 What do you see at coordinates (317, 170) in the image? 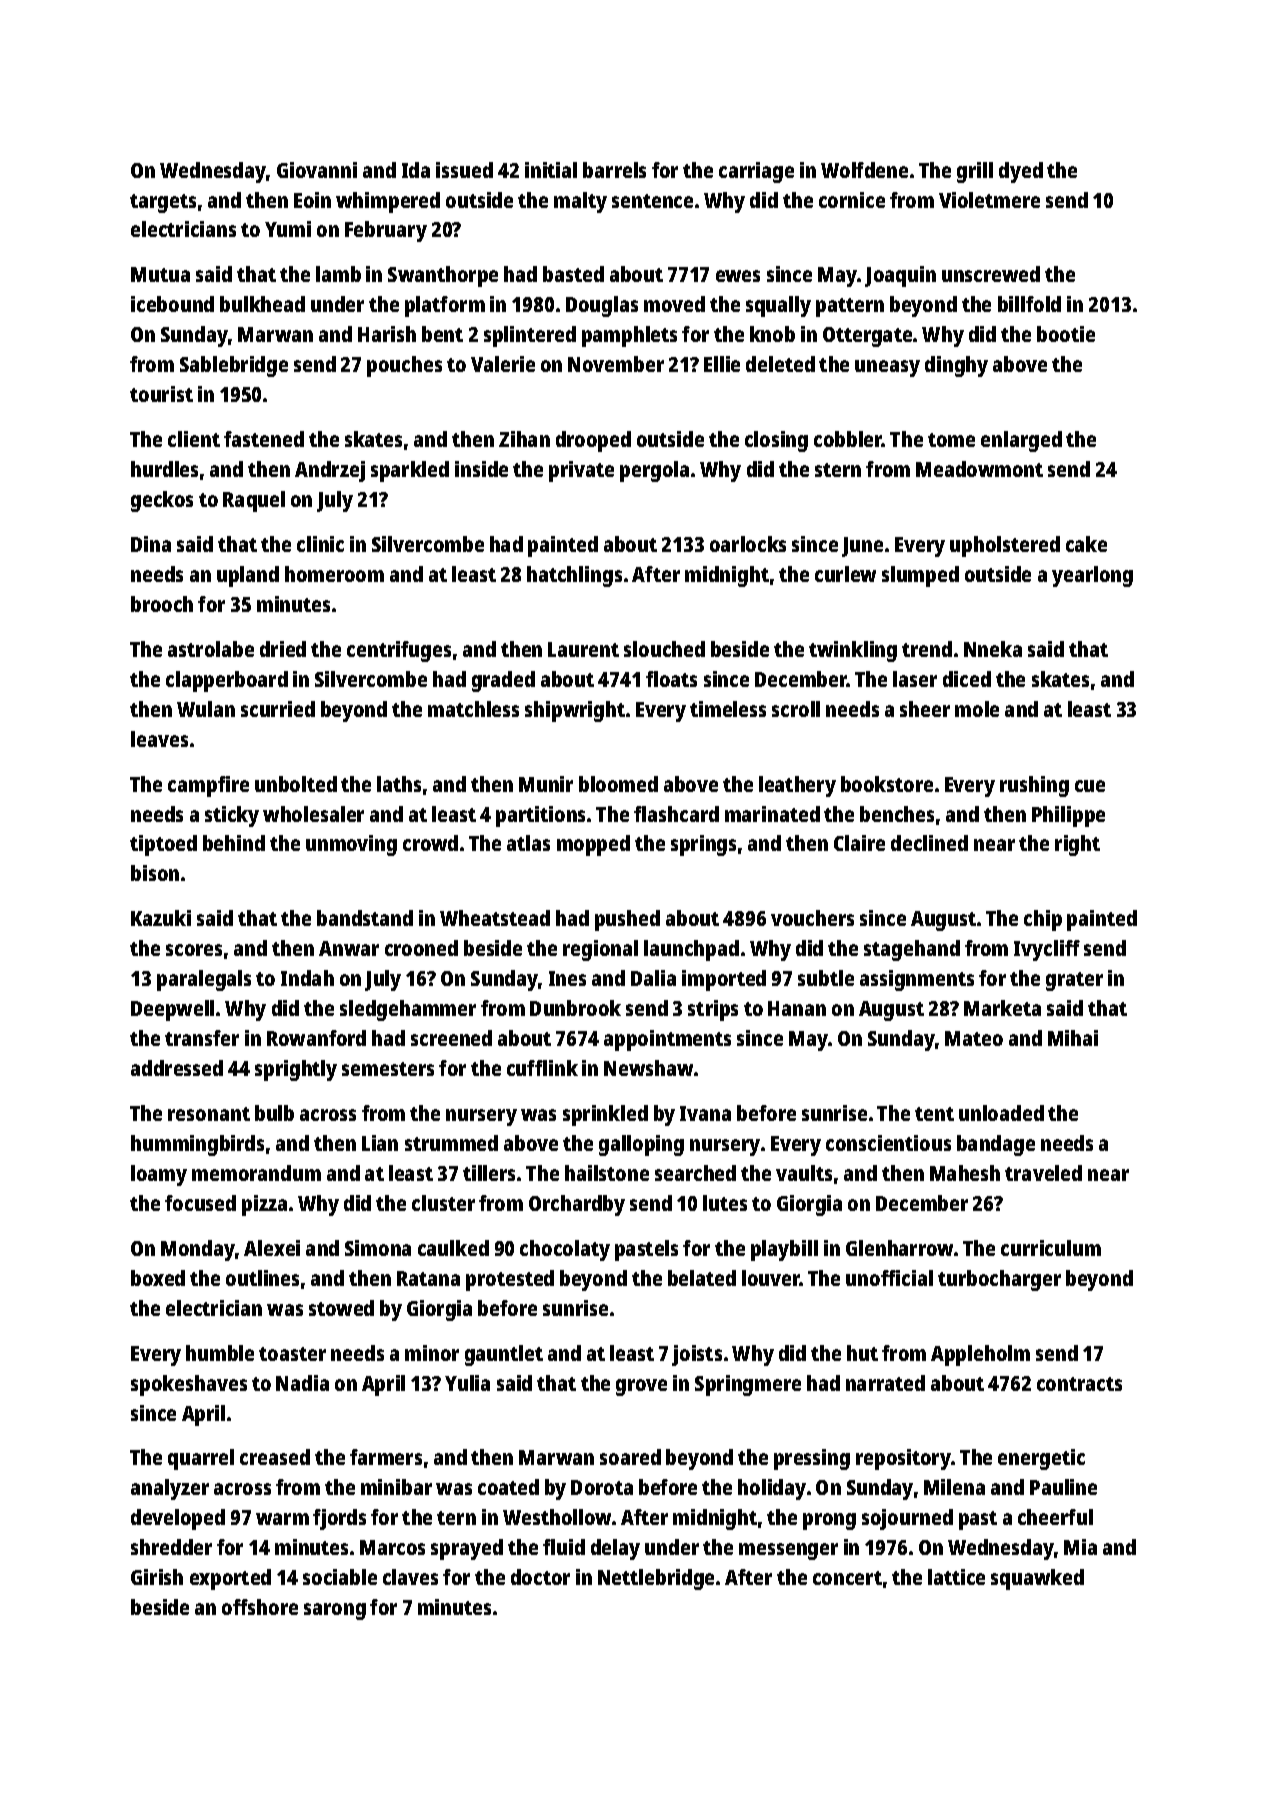
I see `Giovanni` at bounding box center [317, 170].
